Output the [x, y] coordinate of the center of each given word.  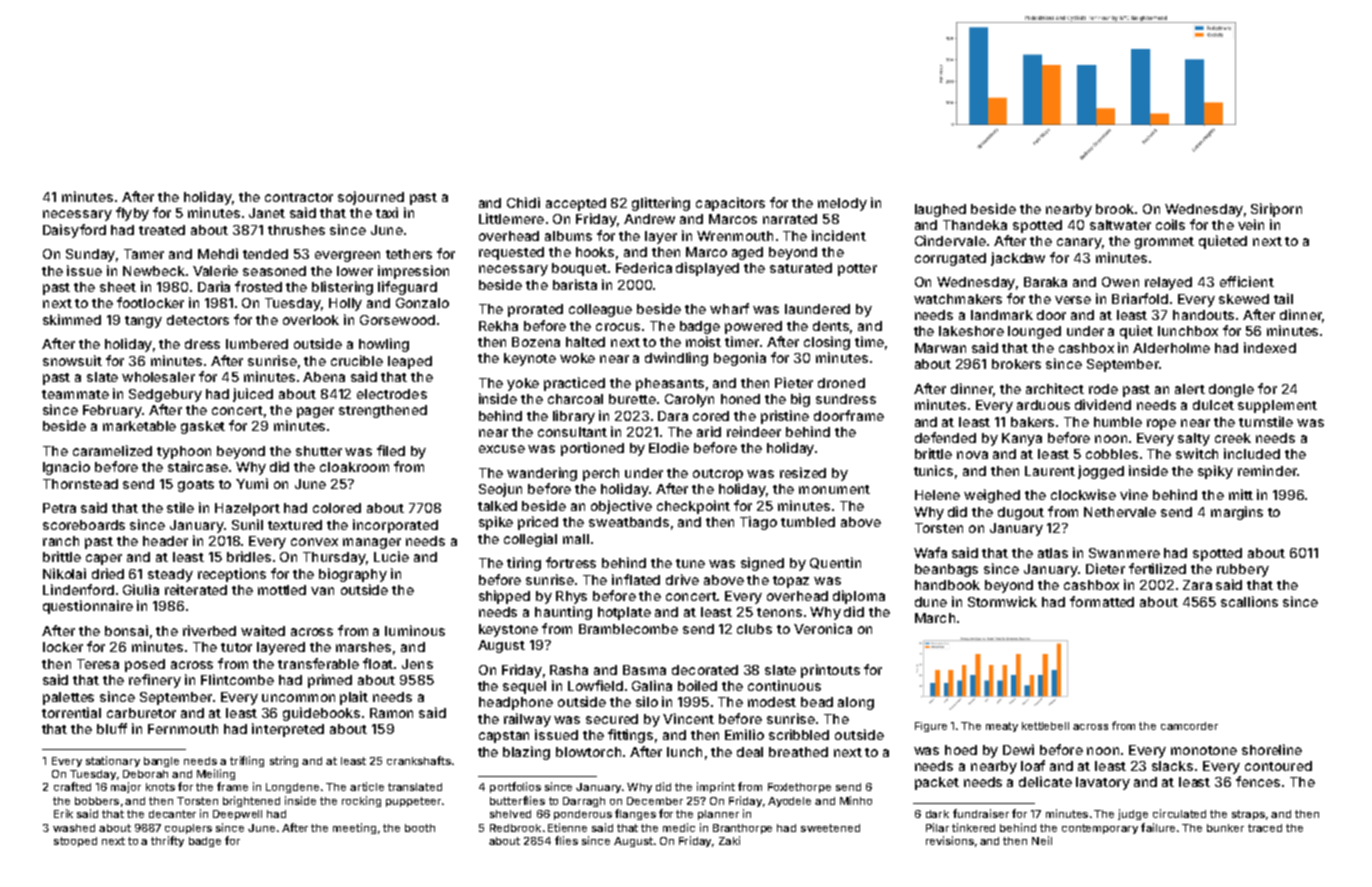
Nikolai [64, 573]
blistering [342, 288]
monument [834, 489]
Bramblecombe [628, 629]
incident [839, 235]
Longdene [292, 788]
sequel [524, 687]
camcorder [1189, 726]
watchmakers [958, 299]
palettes [68, 698]
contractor [299, 197]
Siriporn [1276, 210]
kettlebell [1045, 726]
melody [842, 204]
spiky [1215, 472]
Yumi [252, 483]
